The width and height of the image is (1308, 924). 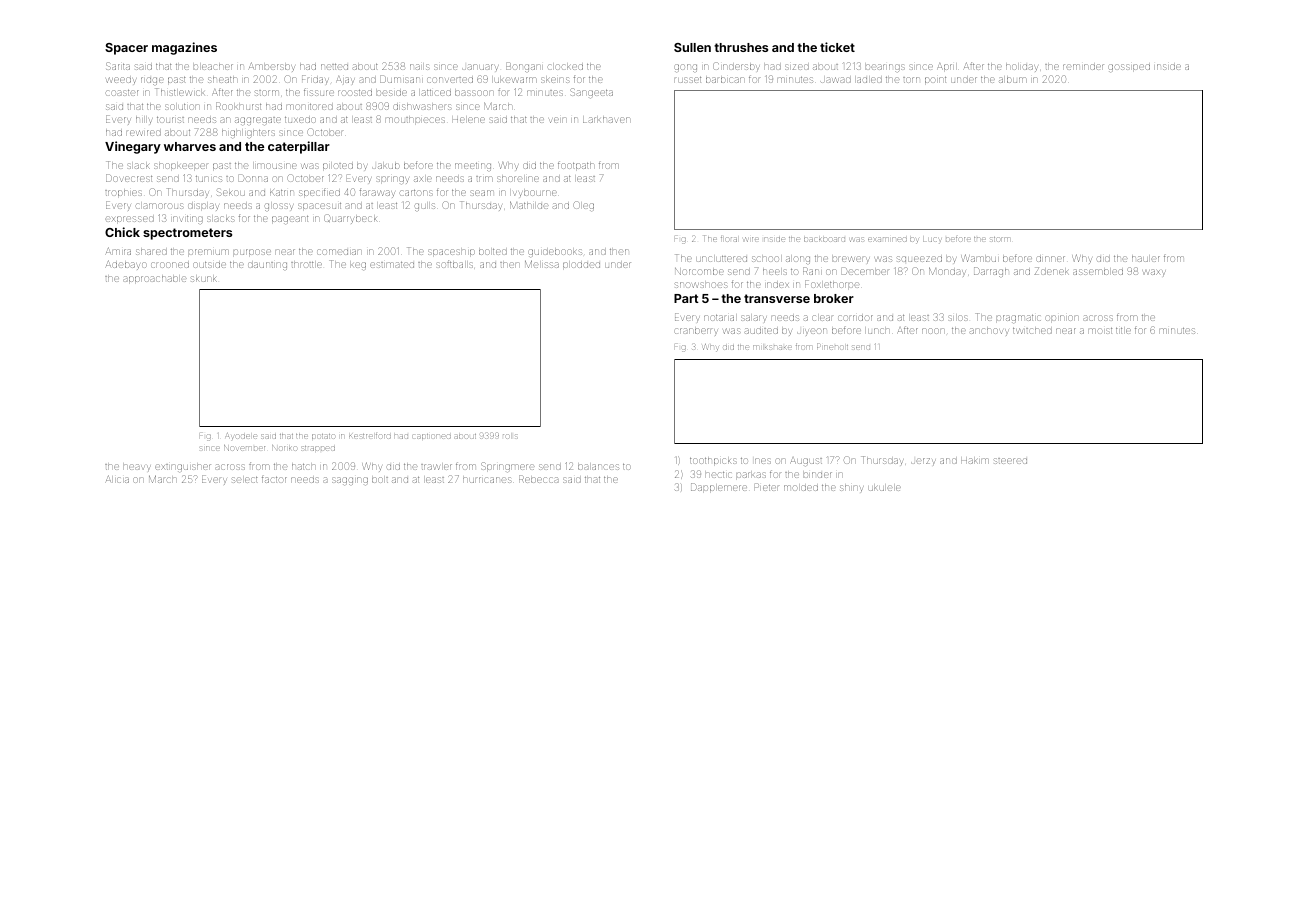 What do you see at coordinates (824, 239) in the image?
I see `backboard` at bounding box center [824, 239].
